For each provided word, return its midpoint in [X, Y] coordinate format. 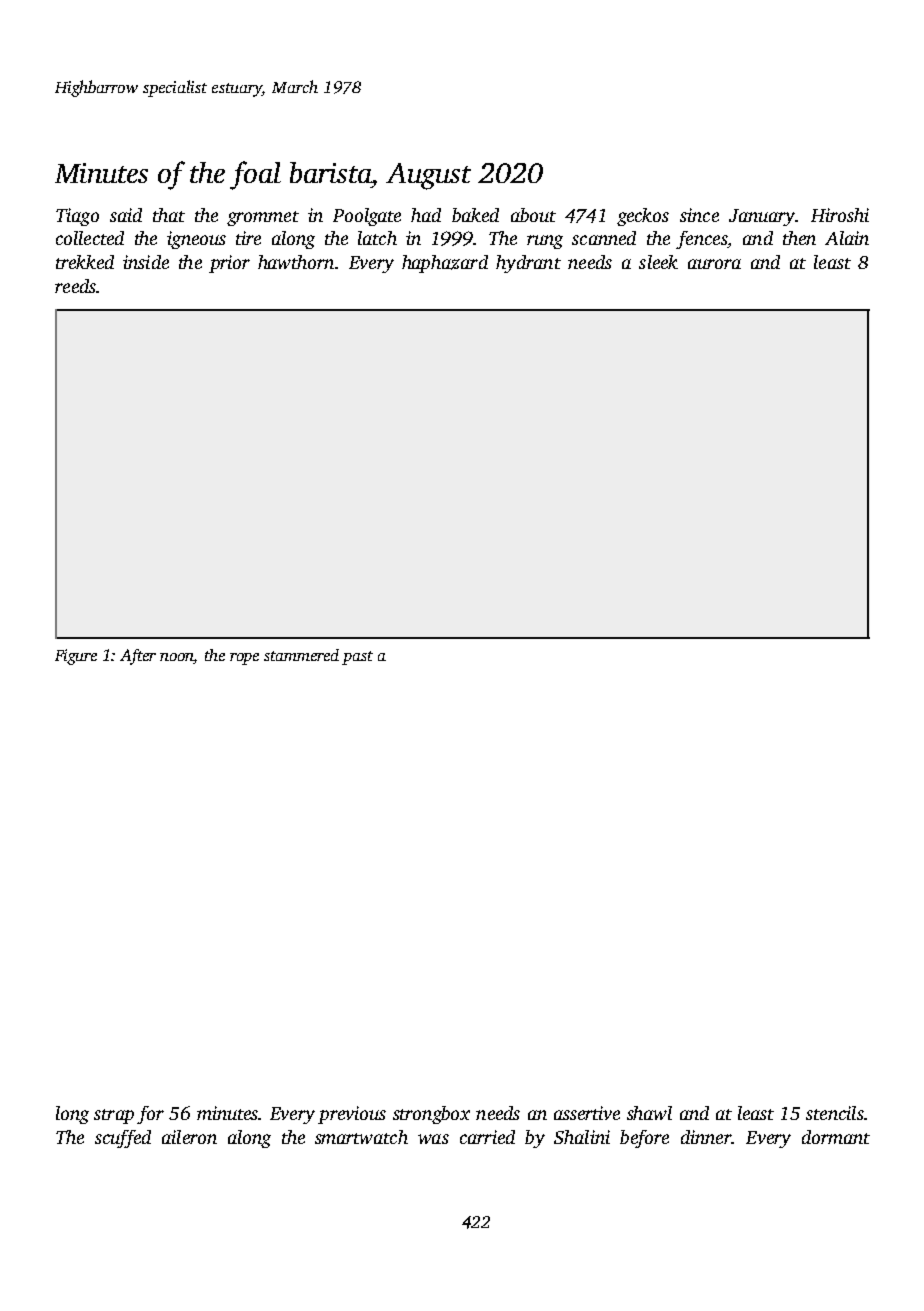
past [357, 658]
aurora [714, 264]
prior [229, 264]
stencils [835, 1113]
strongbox [431, 1115]
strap [114, 1116]
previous [352, 1115]
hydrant [528, 264]
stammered [301, 655]
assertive [587, 1113]
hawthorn [296, 262]
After [138, 657]
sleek [658, 262]
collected [90, 238]
